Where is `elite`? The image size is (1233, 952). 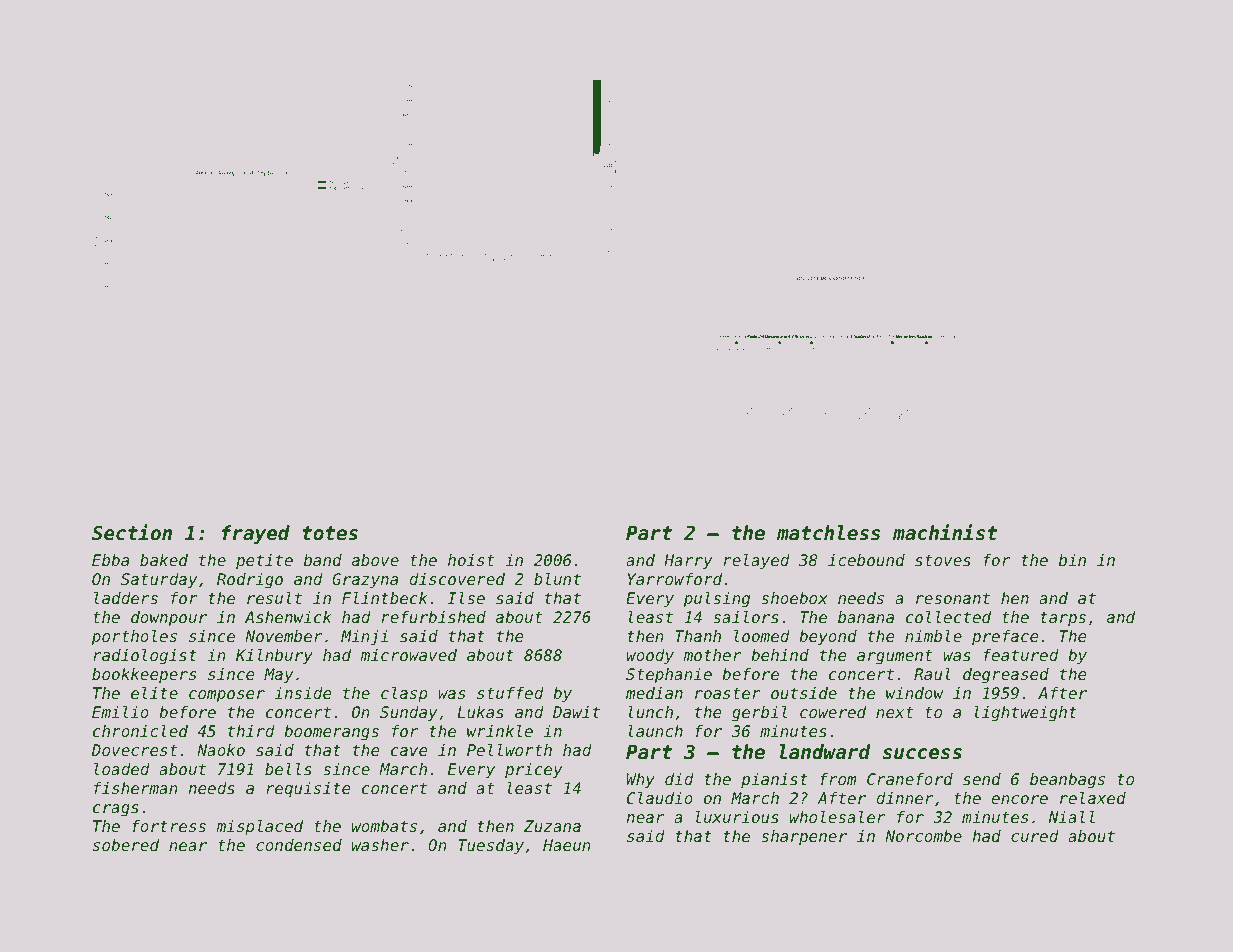 elite is located at coordinates (154, 693).
